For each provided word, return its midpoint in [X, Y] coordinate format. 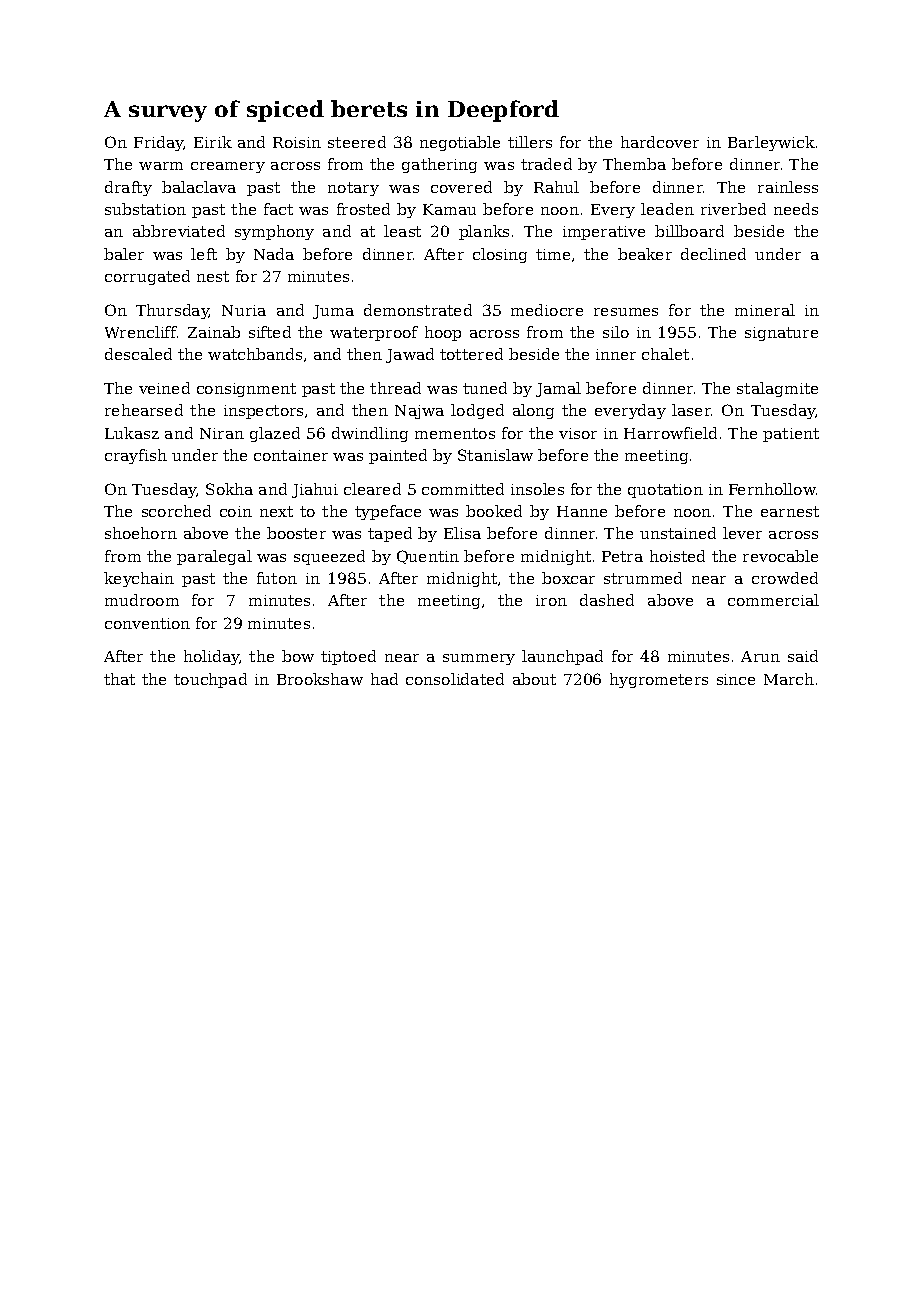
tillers [530, 142]
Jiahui [315, 490]
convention [147, 623]
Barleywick [771, 143]
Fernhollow [772, 489]
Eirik [213, 142]
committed [463, 489]
